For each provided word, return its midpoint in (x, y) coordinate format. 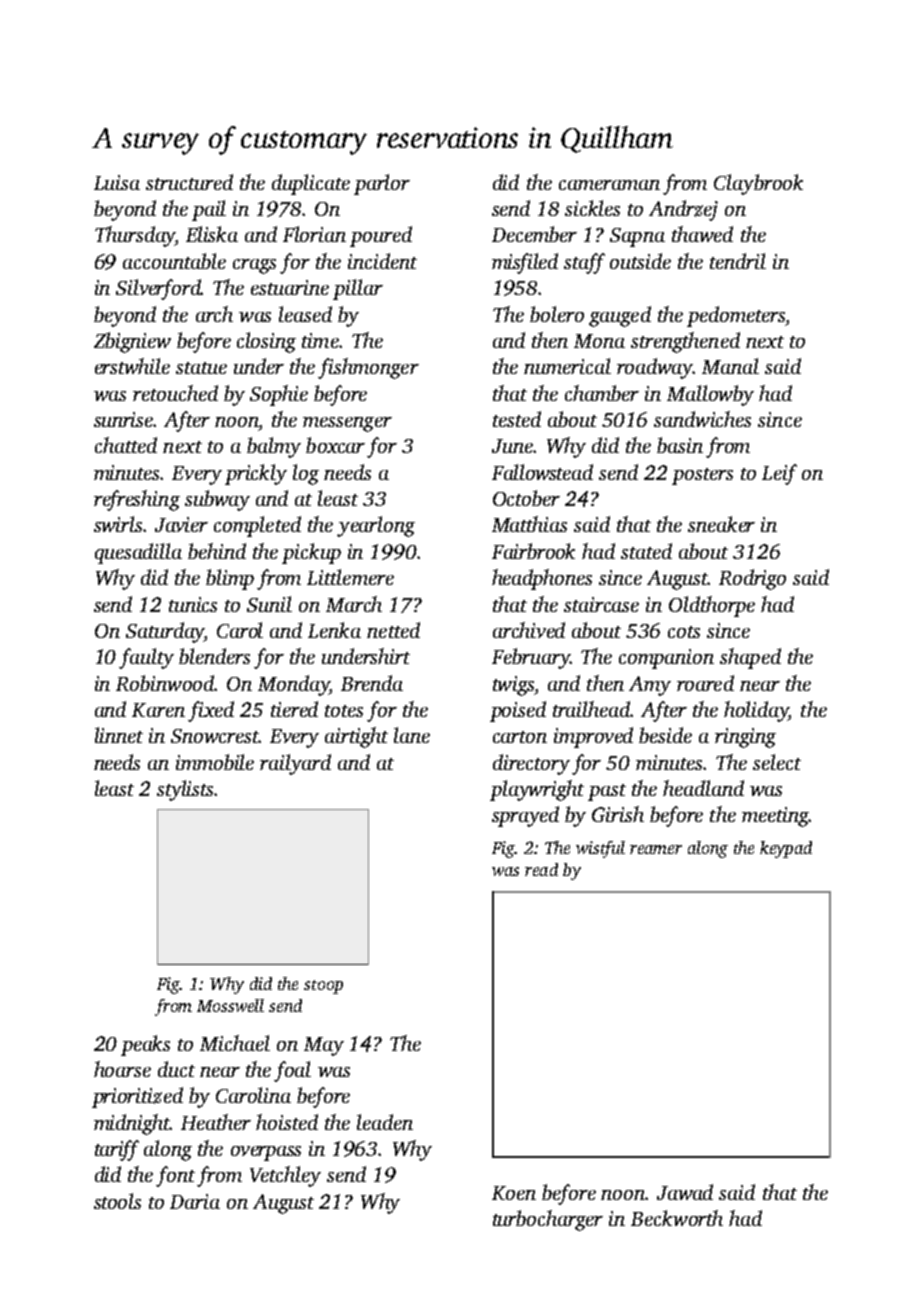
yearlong (376, 526)
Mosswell (230, 1005)
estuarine (290, 287)
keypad (786, 849)
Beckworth (677, 1218)
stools (117, 1201)
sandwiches (702, 419)
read (541, 869)
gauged (620, 316)
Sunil (269, 604)
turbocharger (548, 1220)
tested (517, 419)
